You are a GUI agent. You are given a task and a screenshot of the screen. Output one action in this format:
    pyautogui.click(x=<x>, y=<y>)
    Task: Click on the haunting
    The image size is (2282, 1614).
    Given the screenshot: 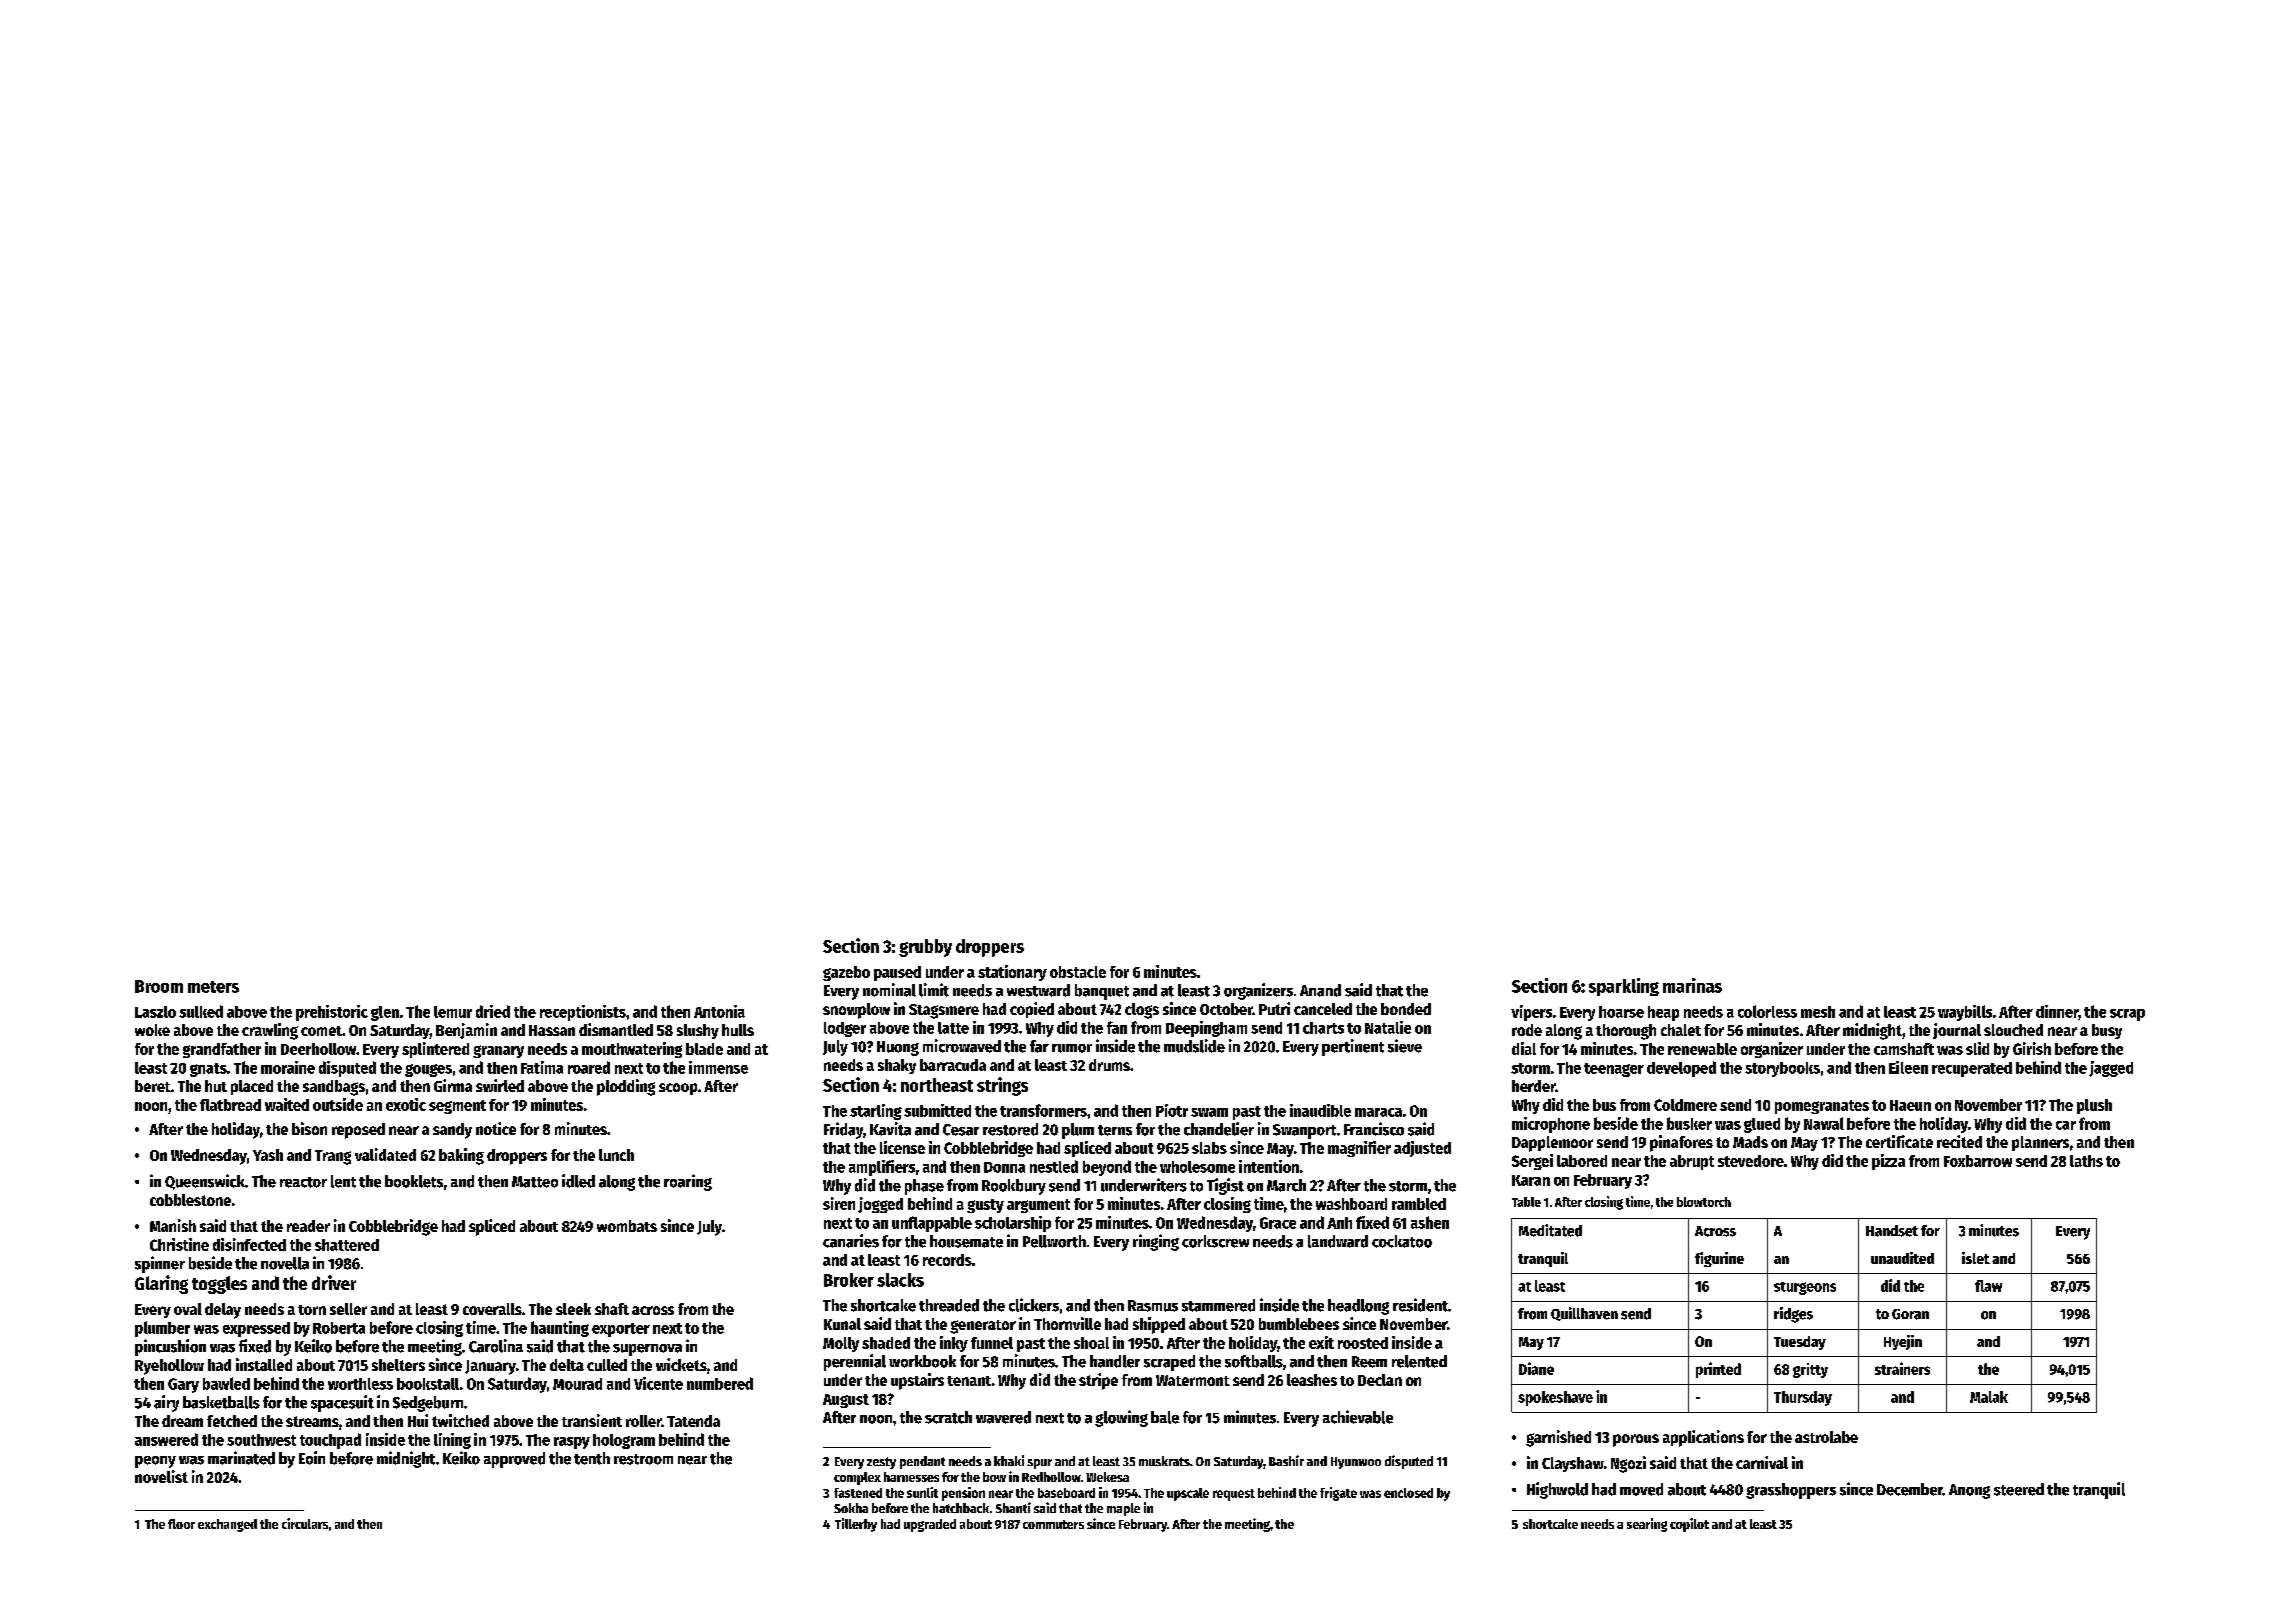 What is the action you would take?
    pyautogui.click(x=560, y=1329)
